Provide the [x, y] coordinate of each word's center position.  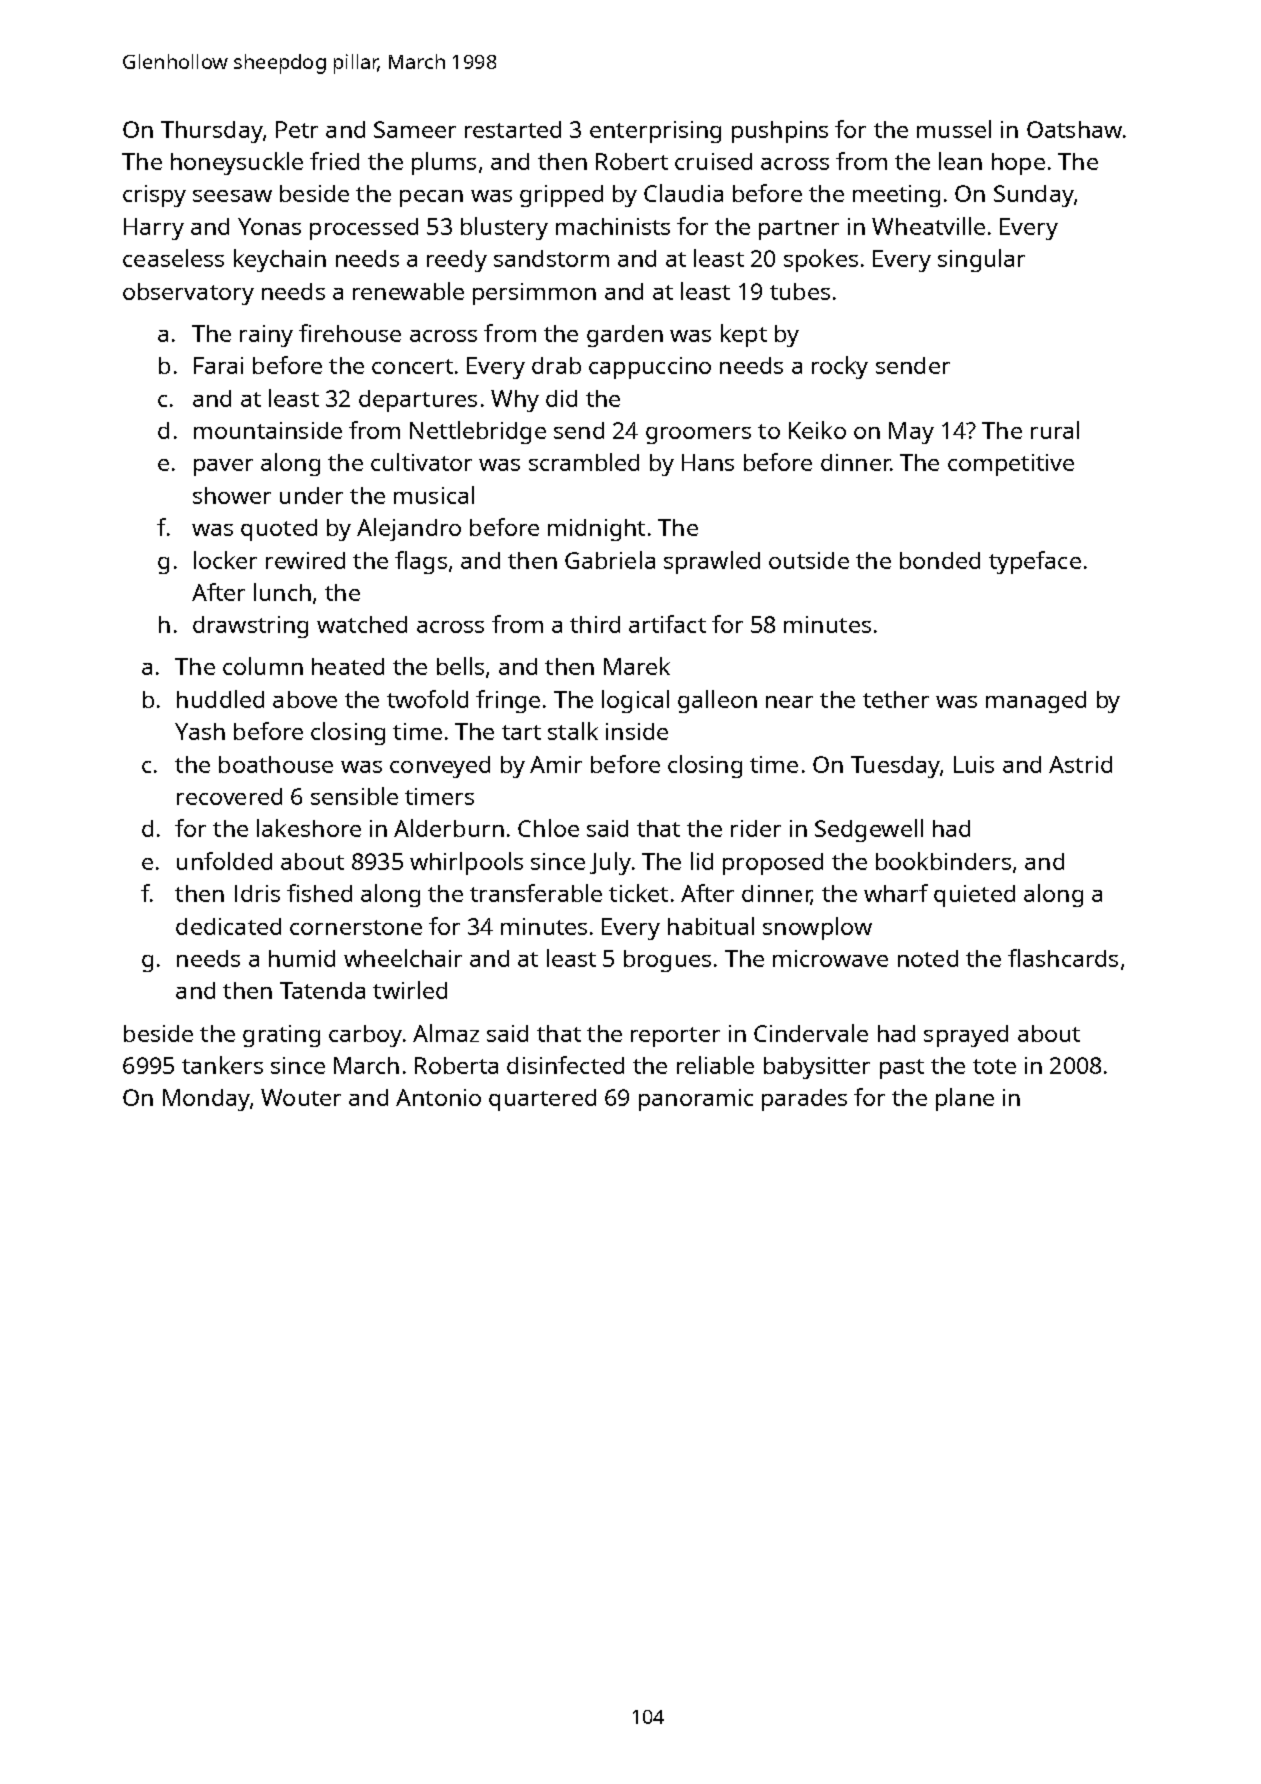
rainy [266, 336]
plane [965, 1099]
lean [960, 161]
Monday [206, 1100]
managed [1036, 702]
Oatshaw [1074, 129]
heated [348, 666]
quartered [542, 1100]
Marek [637, 666]
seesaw [232, 196]
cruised [713, 161]
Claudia [683, 193]
